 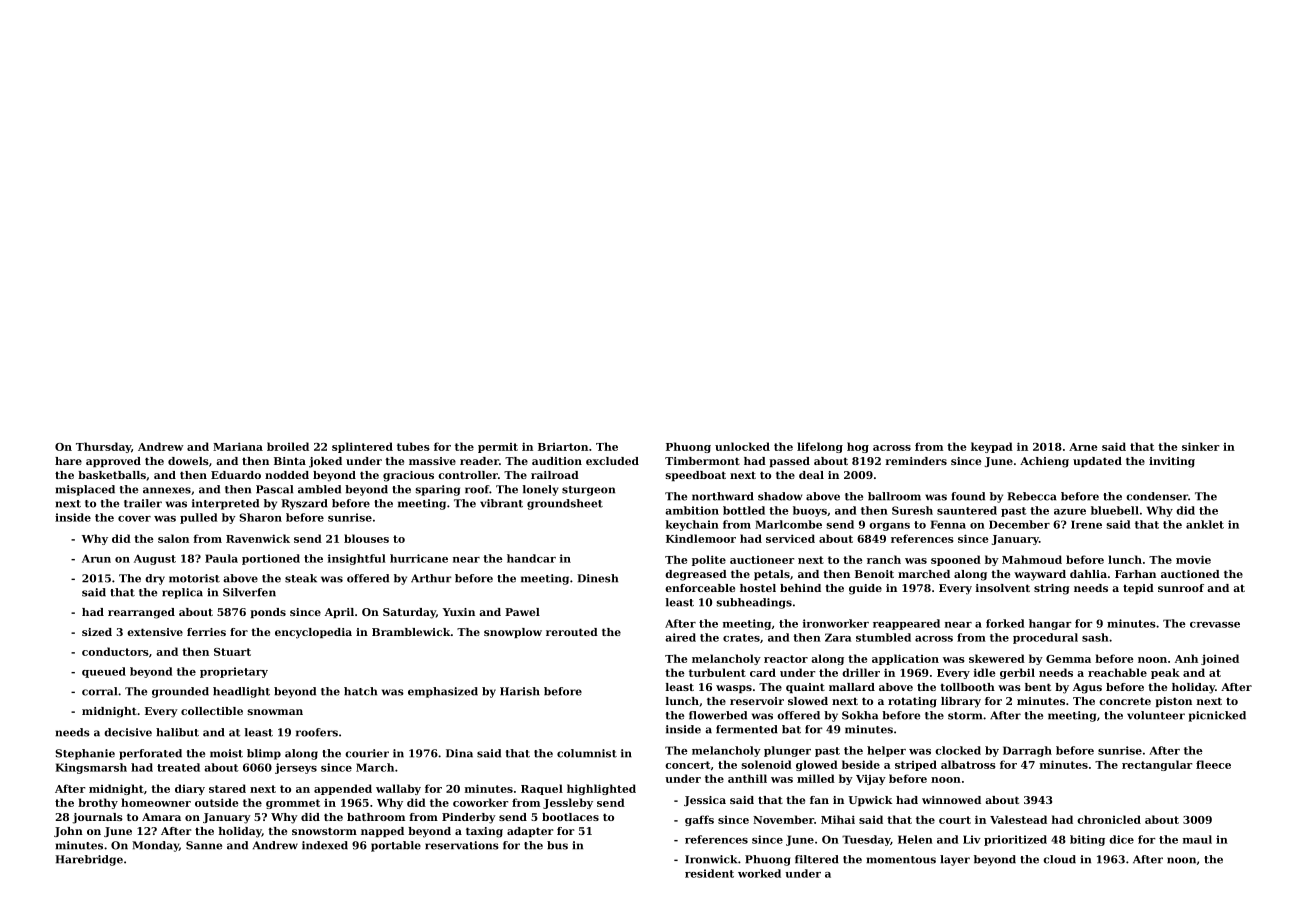 I want to click on Sanne, so click(x=204, y=845).
